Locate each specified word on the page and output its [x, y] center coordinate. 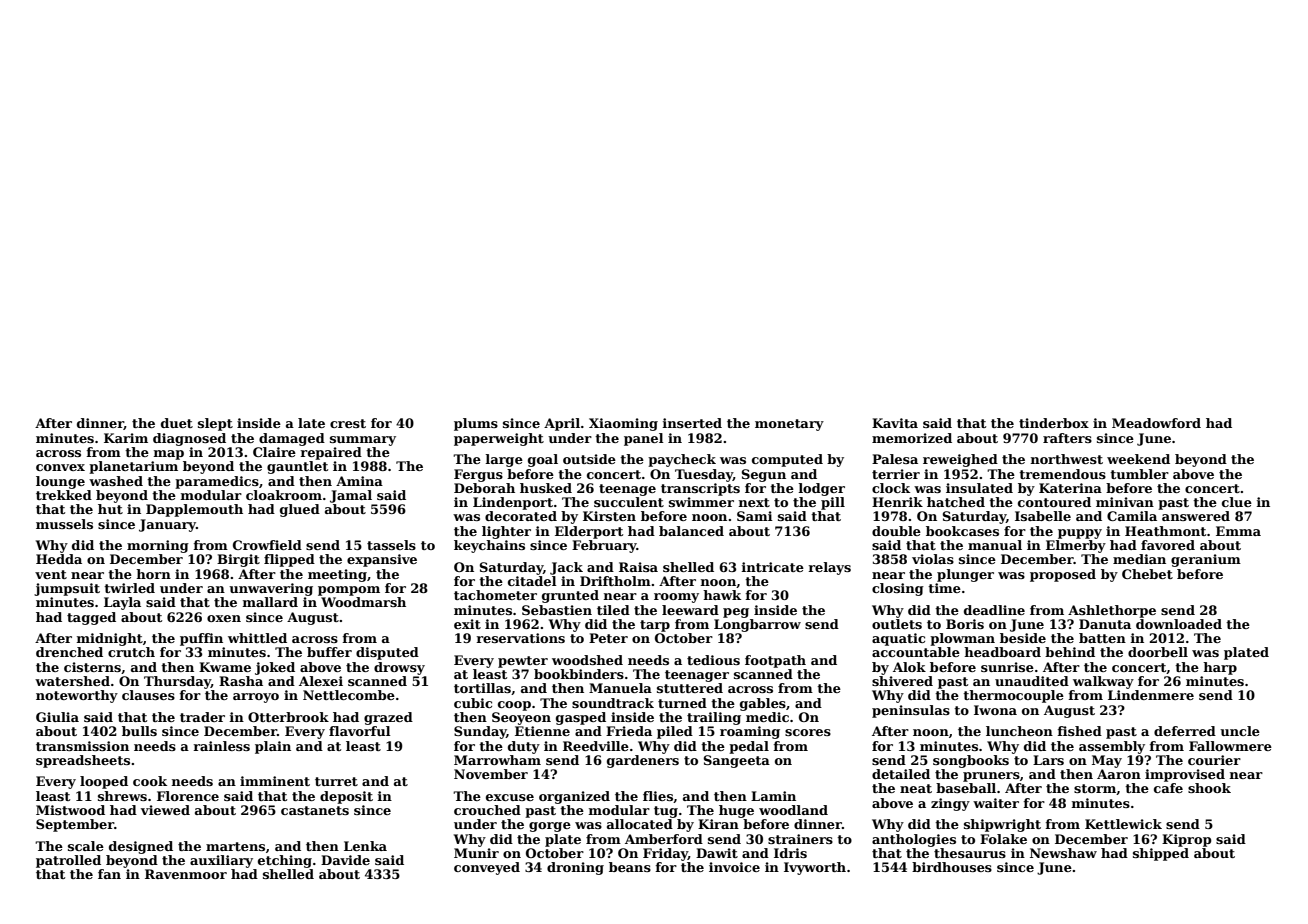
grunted [570, 596]
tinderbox [1054, 423]
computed [787, 460]
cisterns [92, 667]
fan [109, 874]
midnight [109, 639]
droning [575, 868]
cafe [1168, 788]
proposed [1063, 575]
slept [215, 424]
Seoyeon [521, 718]
